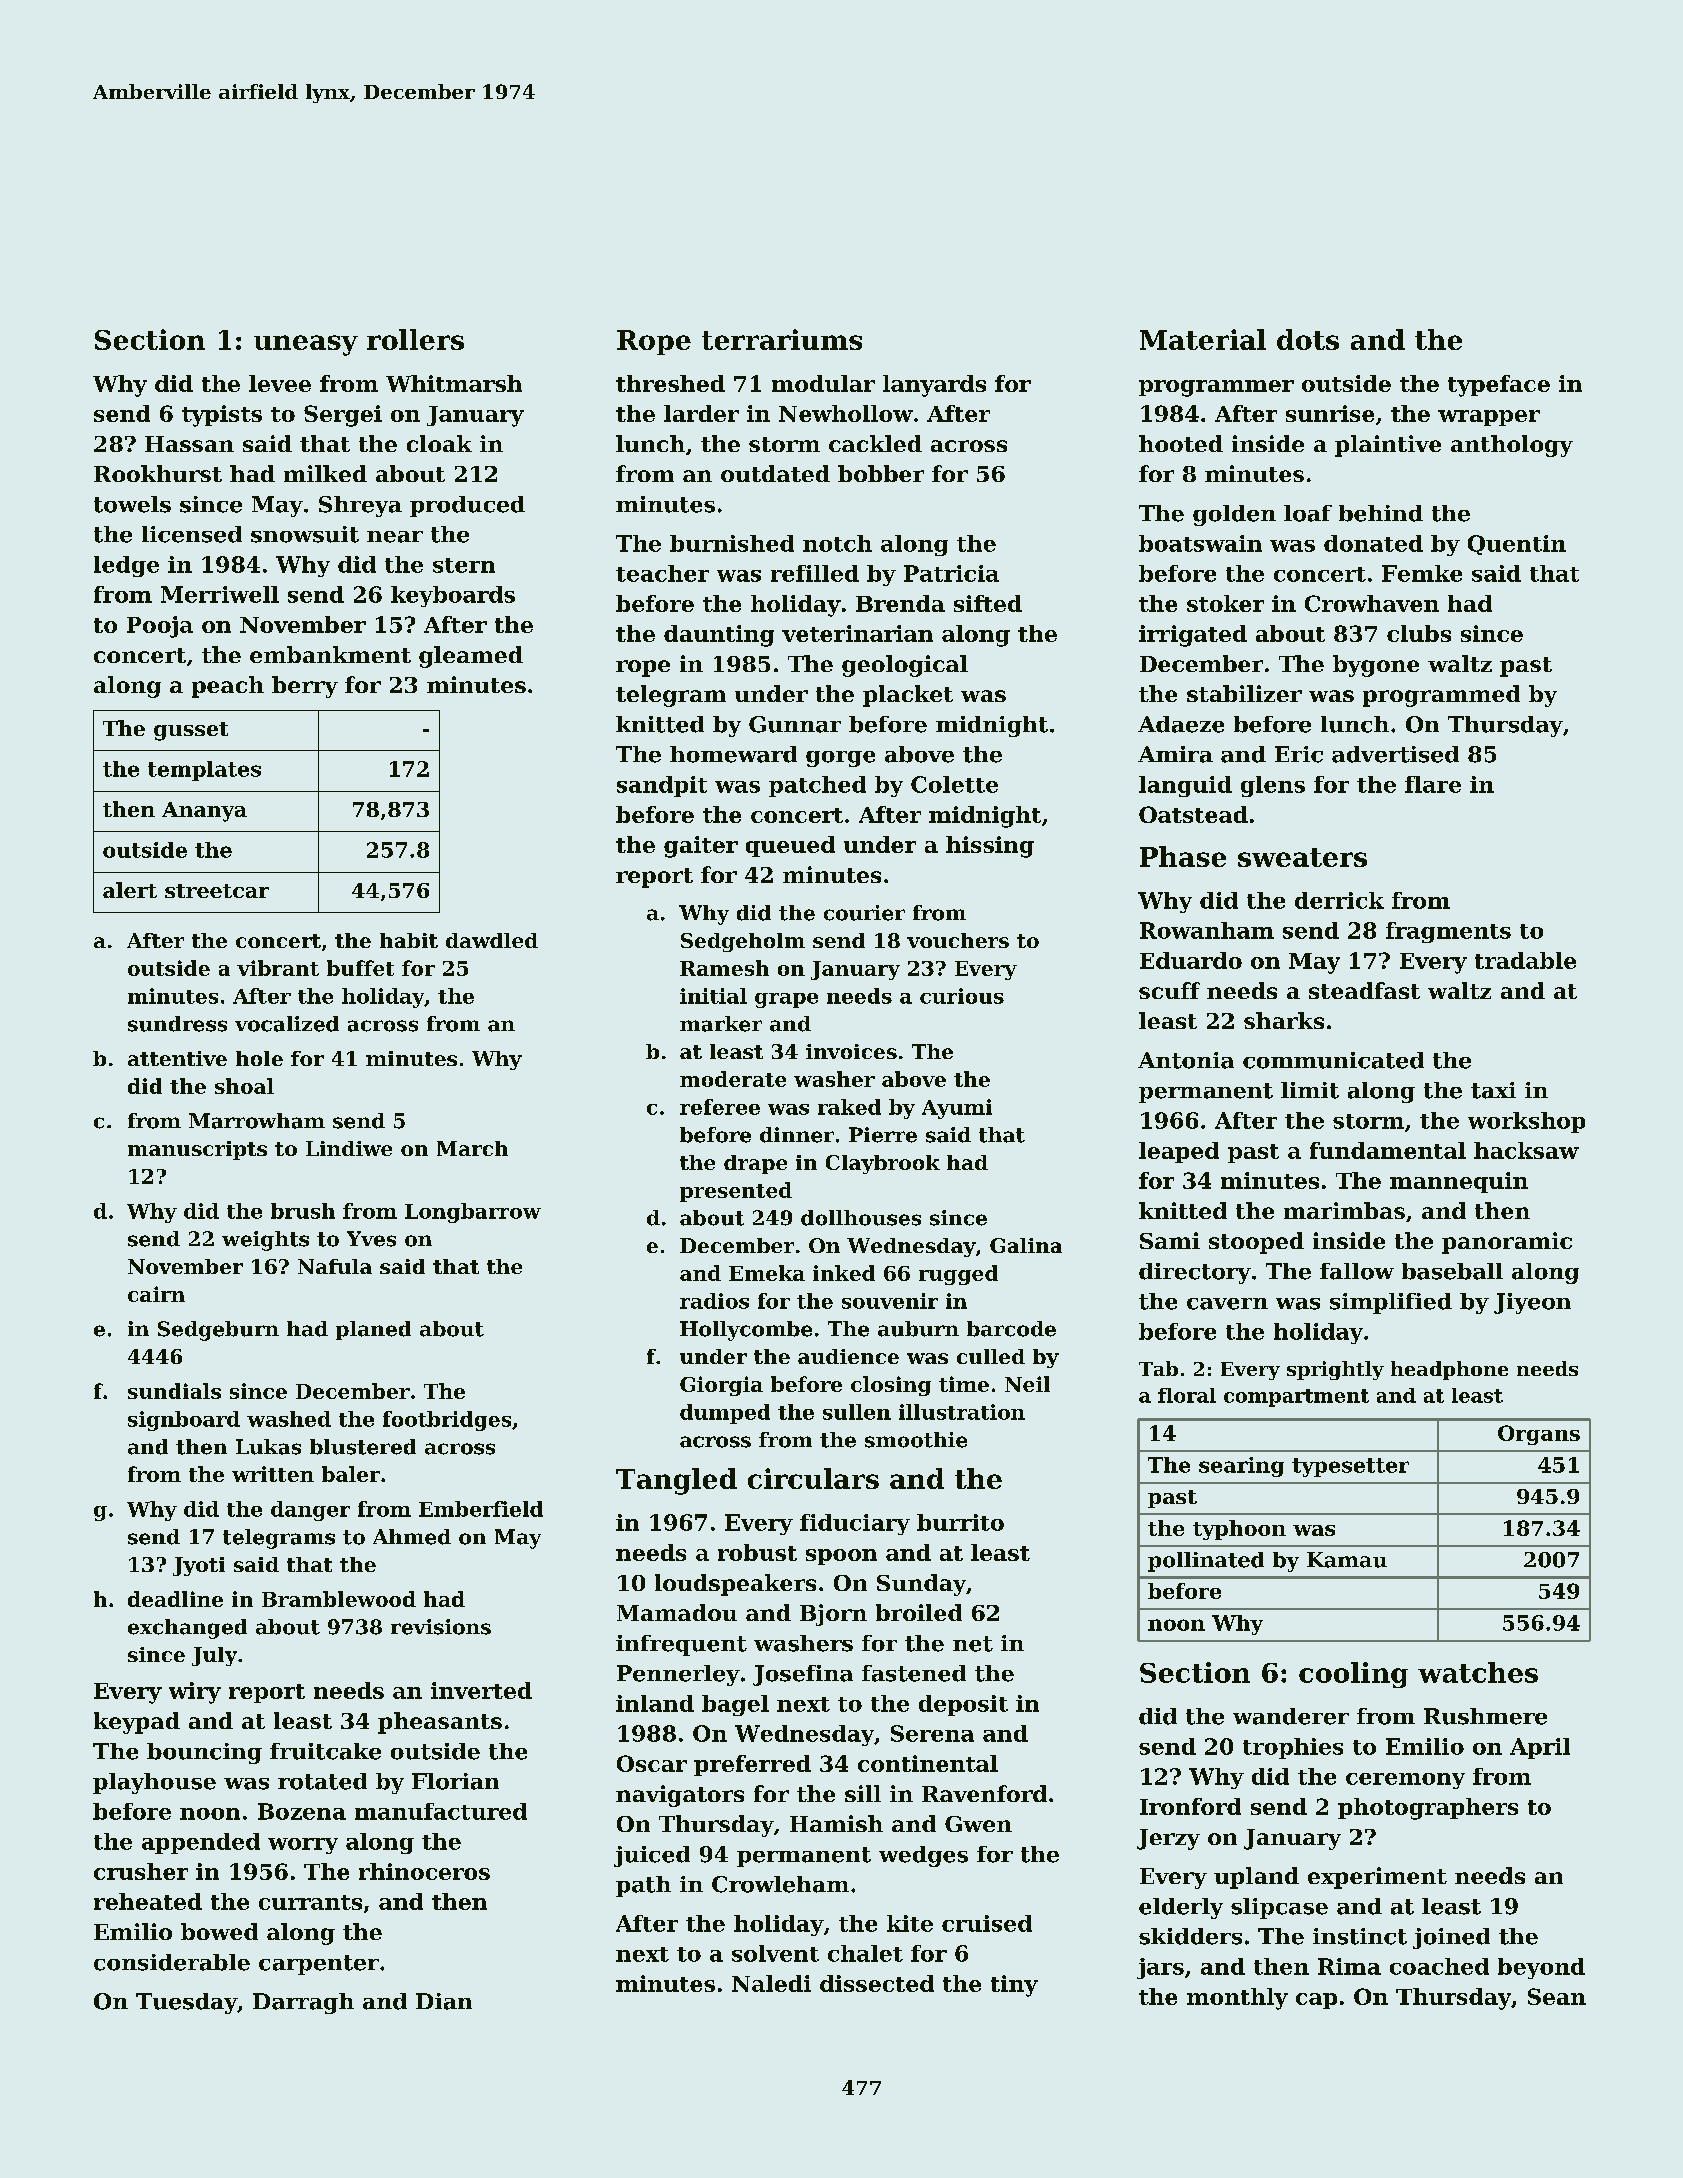 Image resolution: width=1683 pixels, height=2178 pixels. Describe the element at coordinates (303, 2003) in the image. I see `Darragh` at that location.
